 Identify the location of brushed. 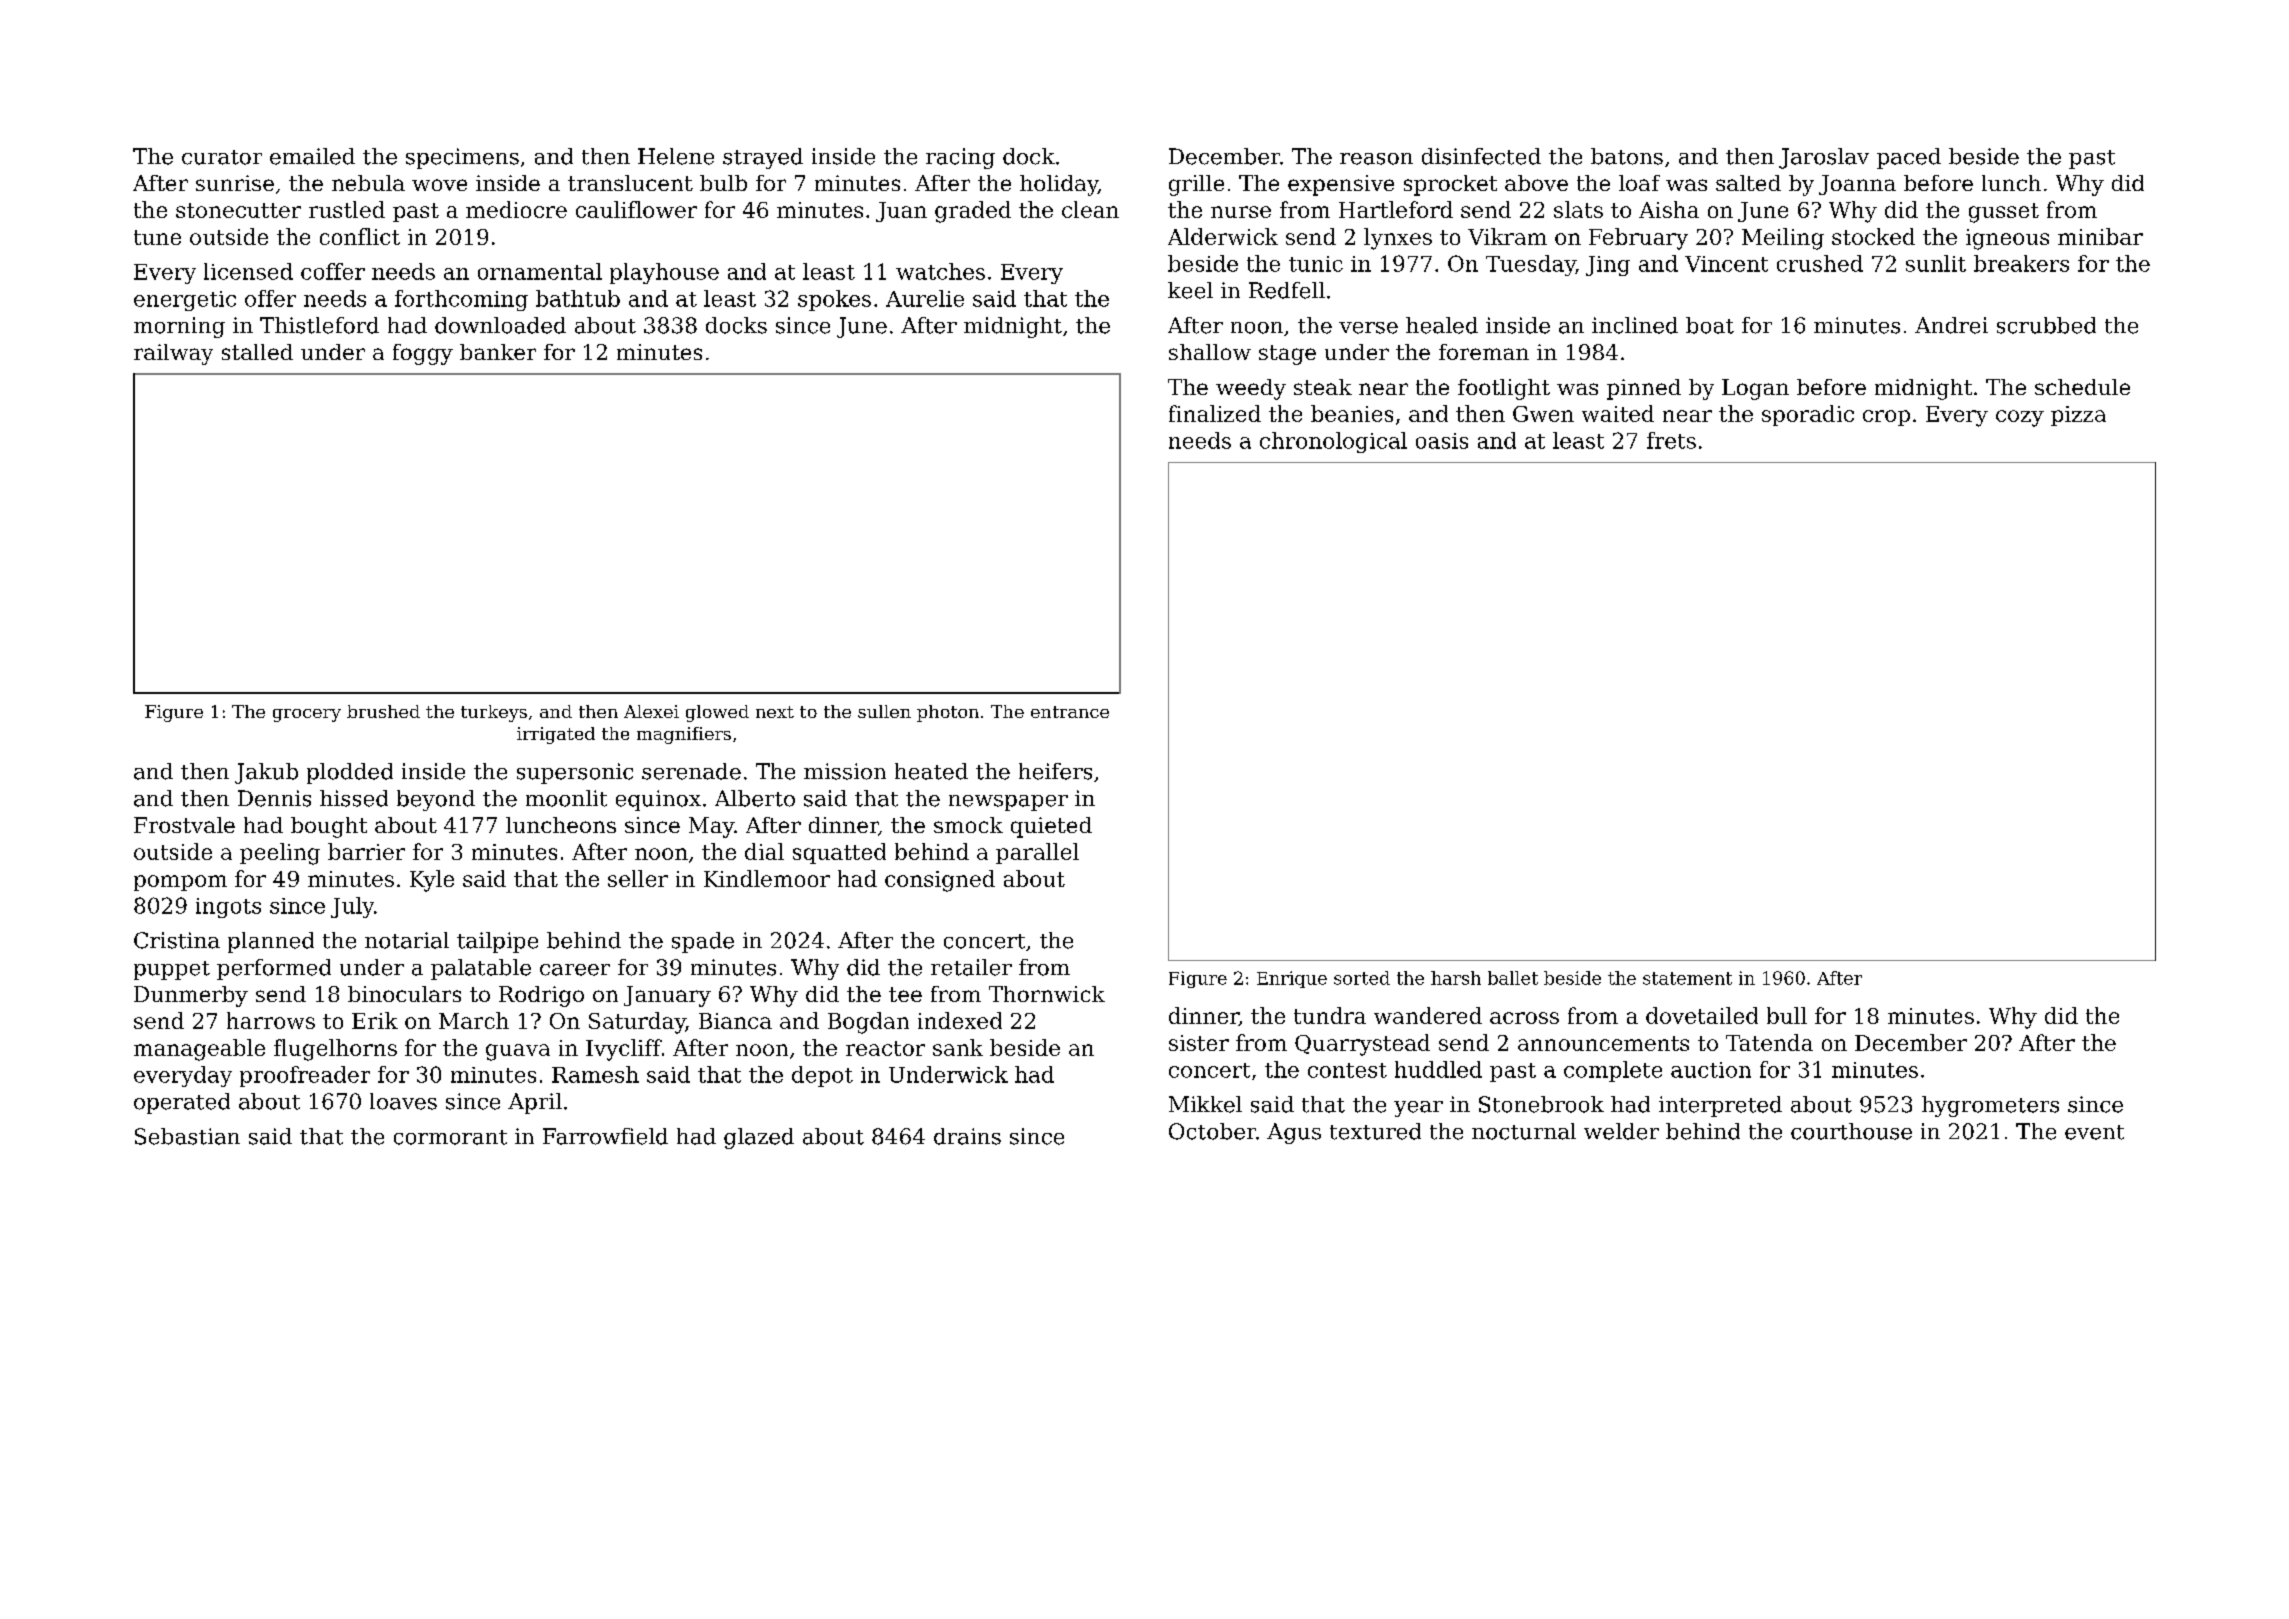
(383, 711).
